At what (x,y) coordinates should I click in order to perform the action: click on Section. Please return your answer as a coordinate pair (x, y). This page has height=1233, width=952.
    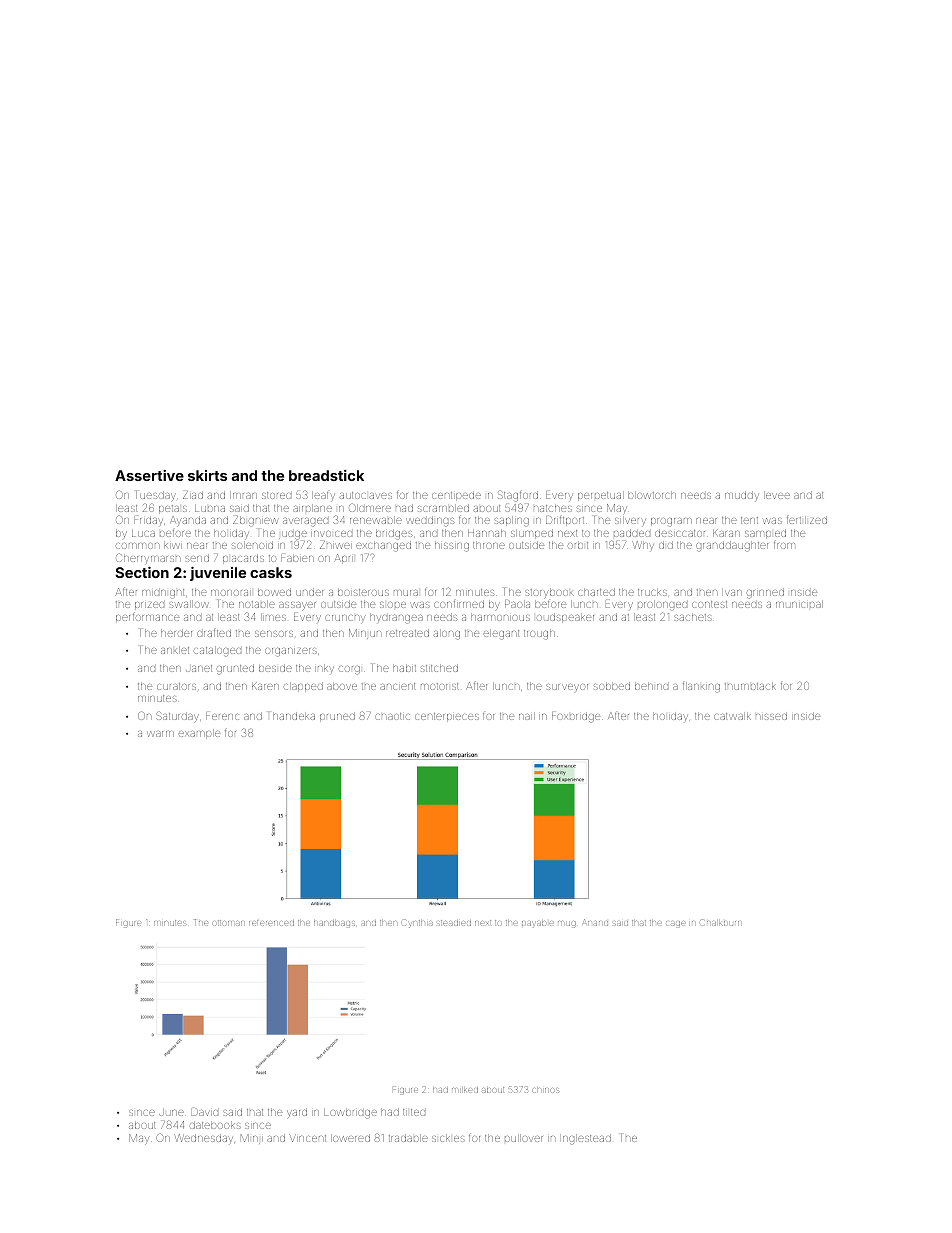
    Looking at the image, I should click on (142, 572).
